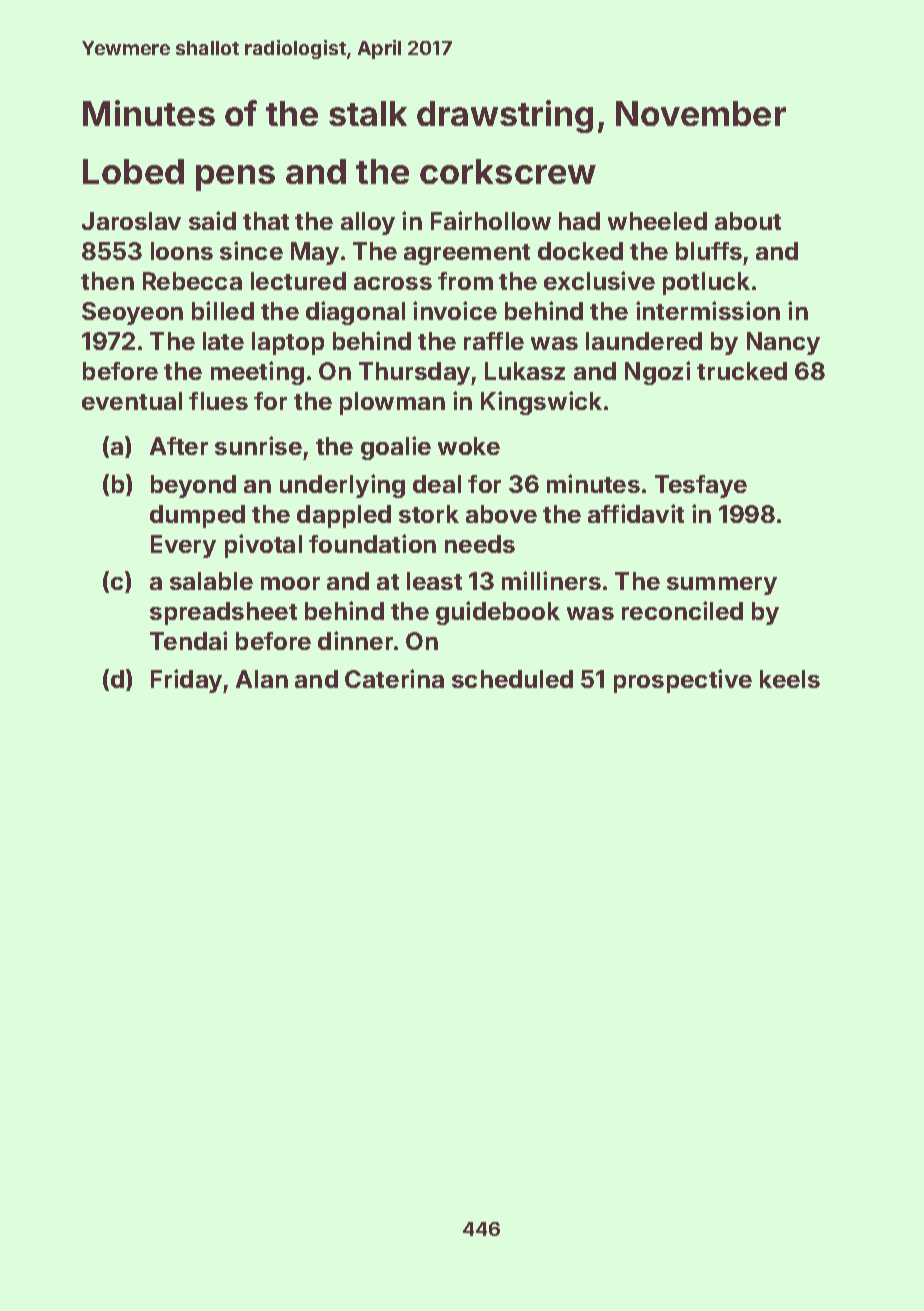  What do you see at coordinates (266, 221) in the screenshot?
I see `that` at bounding box center [266, 221].
